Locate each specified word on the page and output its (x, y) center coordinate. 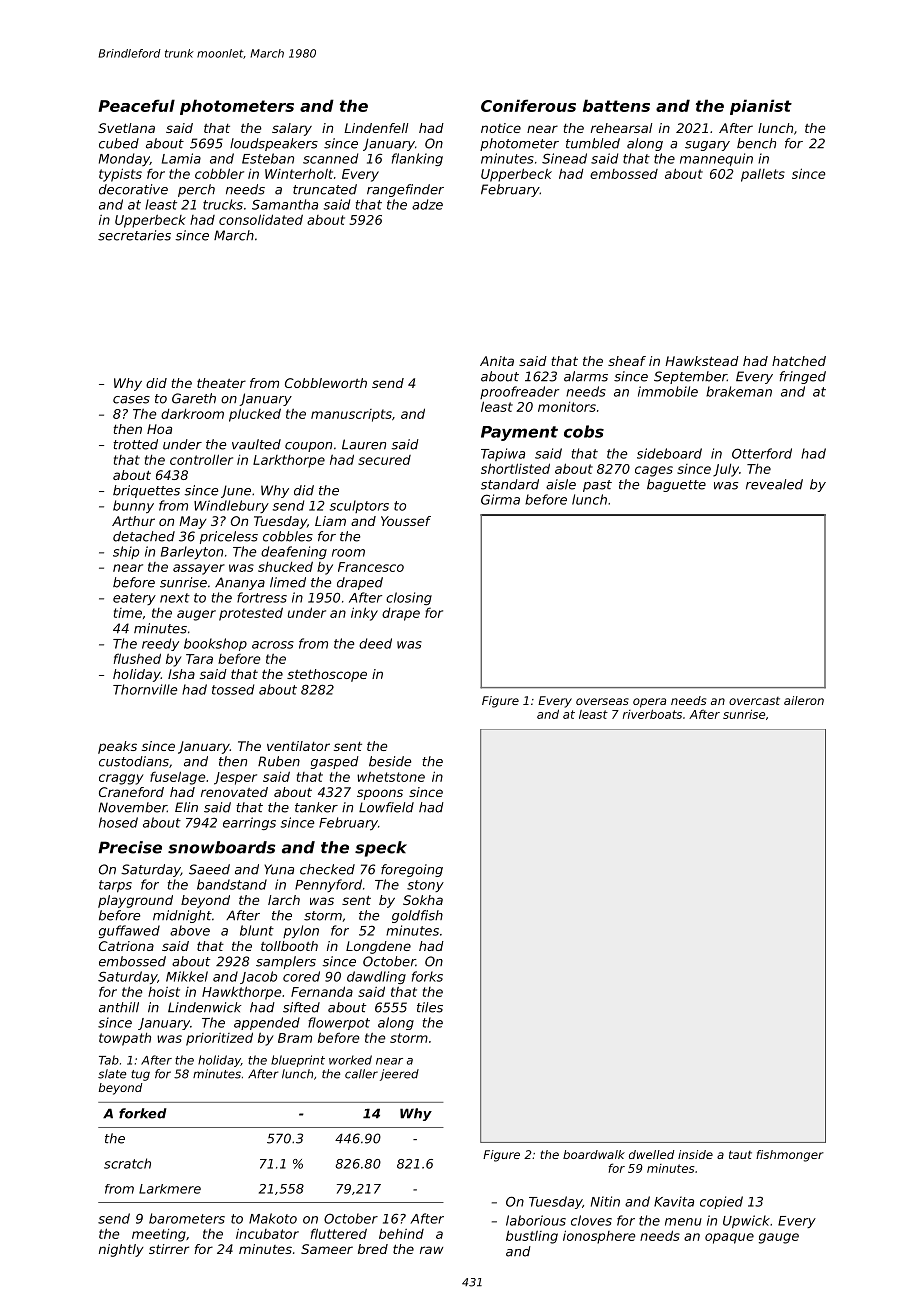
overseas (602, 701)
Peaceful (136, 105)
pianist (761, 107)
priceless (229, 537)
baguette (676, 485)
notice (501, 128)
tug (140, 1075)
